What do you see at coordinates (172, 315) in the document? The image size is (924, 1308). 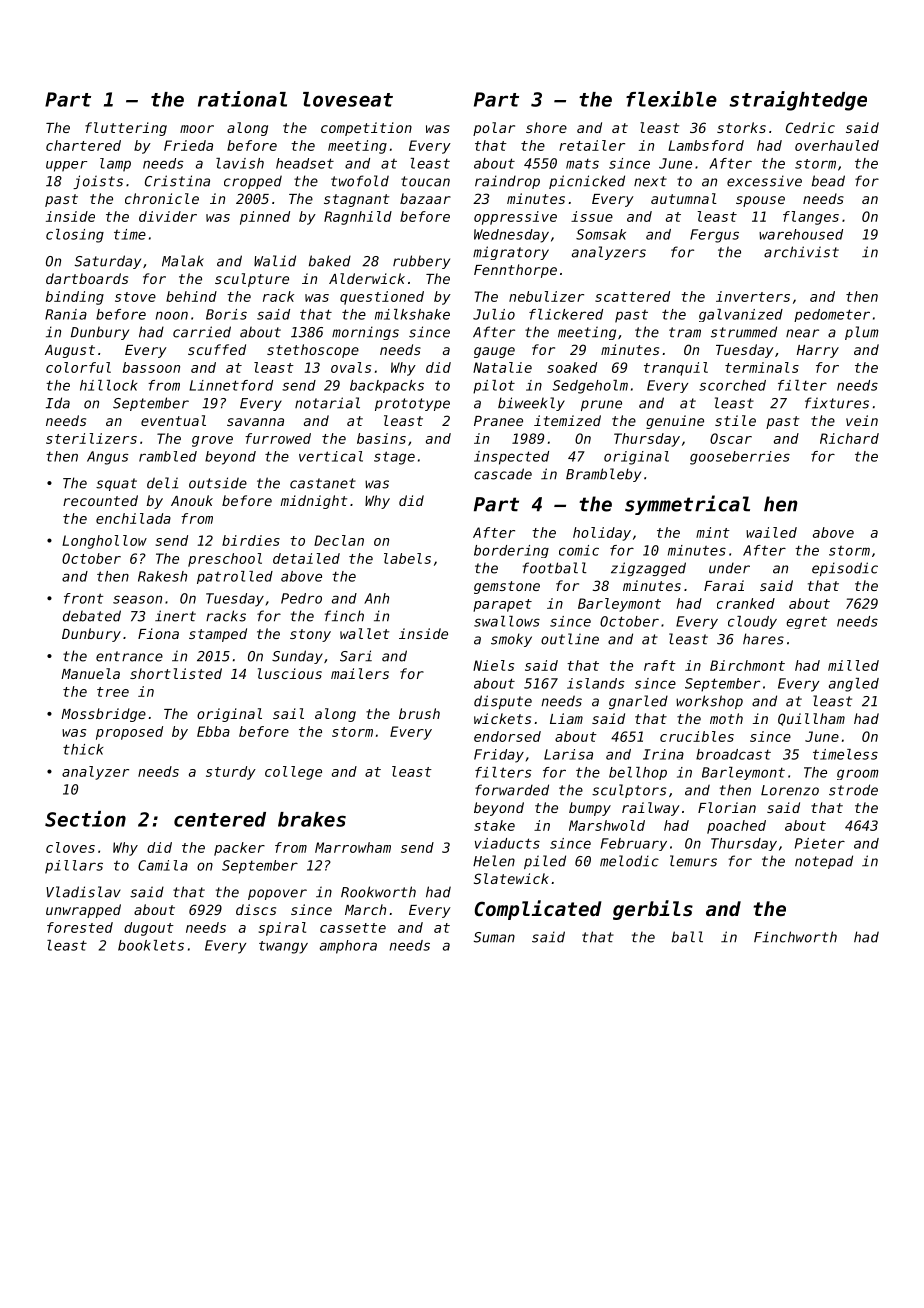 I see `noon` at bounding box center [172, 315].
